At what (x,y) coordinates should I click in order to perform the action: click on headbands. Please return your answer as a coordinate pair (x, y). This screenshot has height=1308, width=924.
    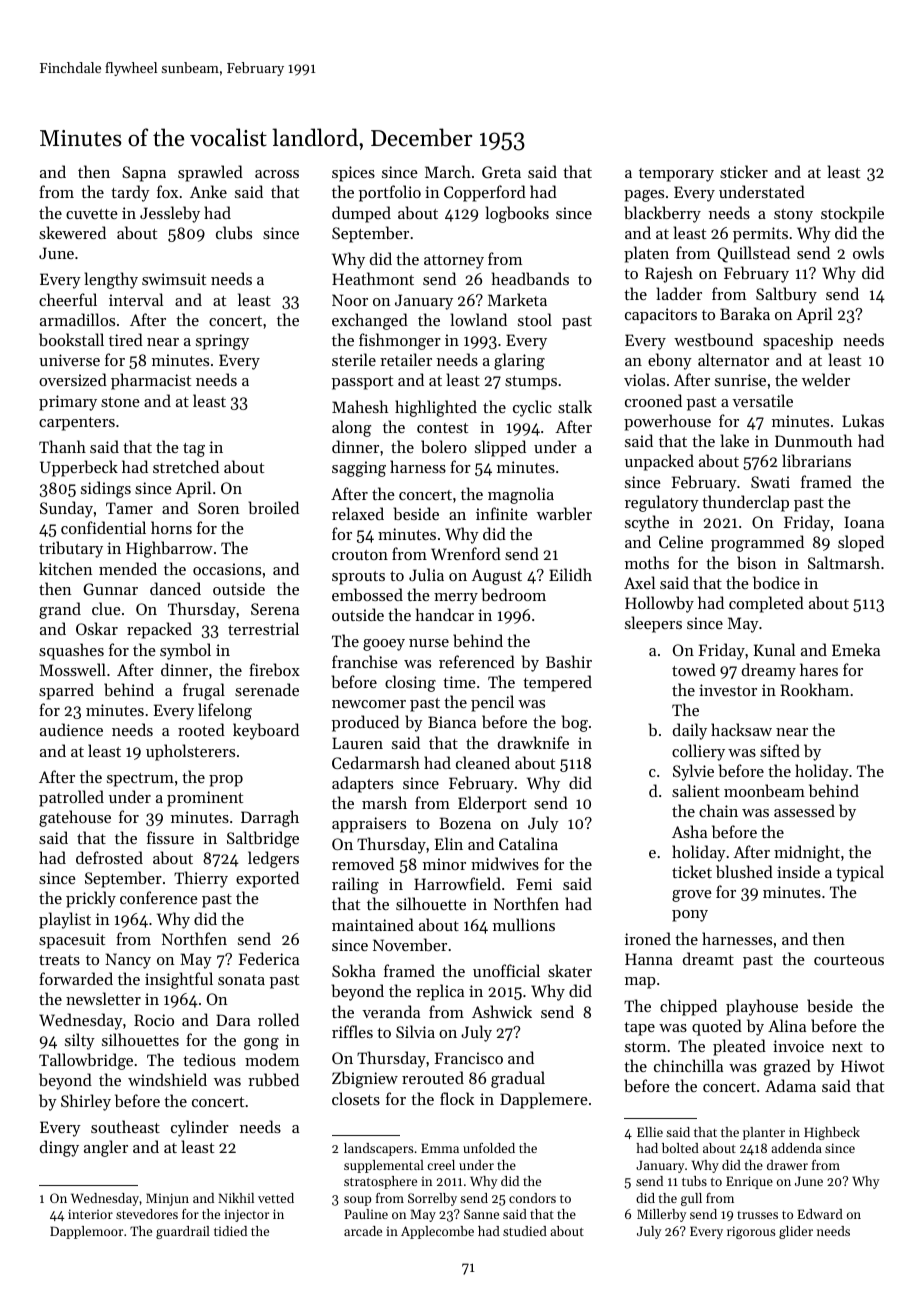
    Looking at the image, I should click on (530, 278).
